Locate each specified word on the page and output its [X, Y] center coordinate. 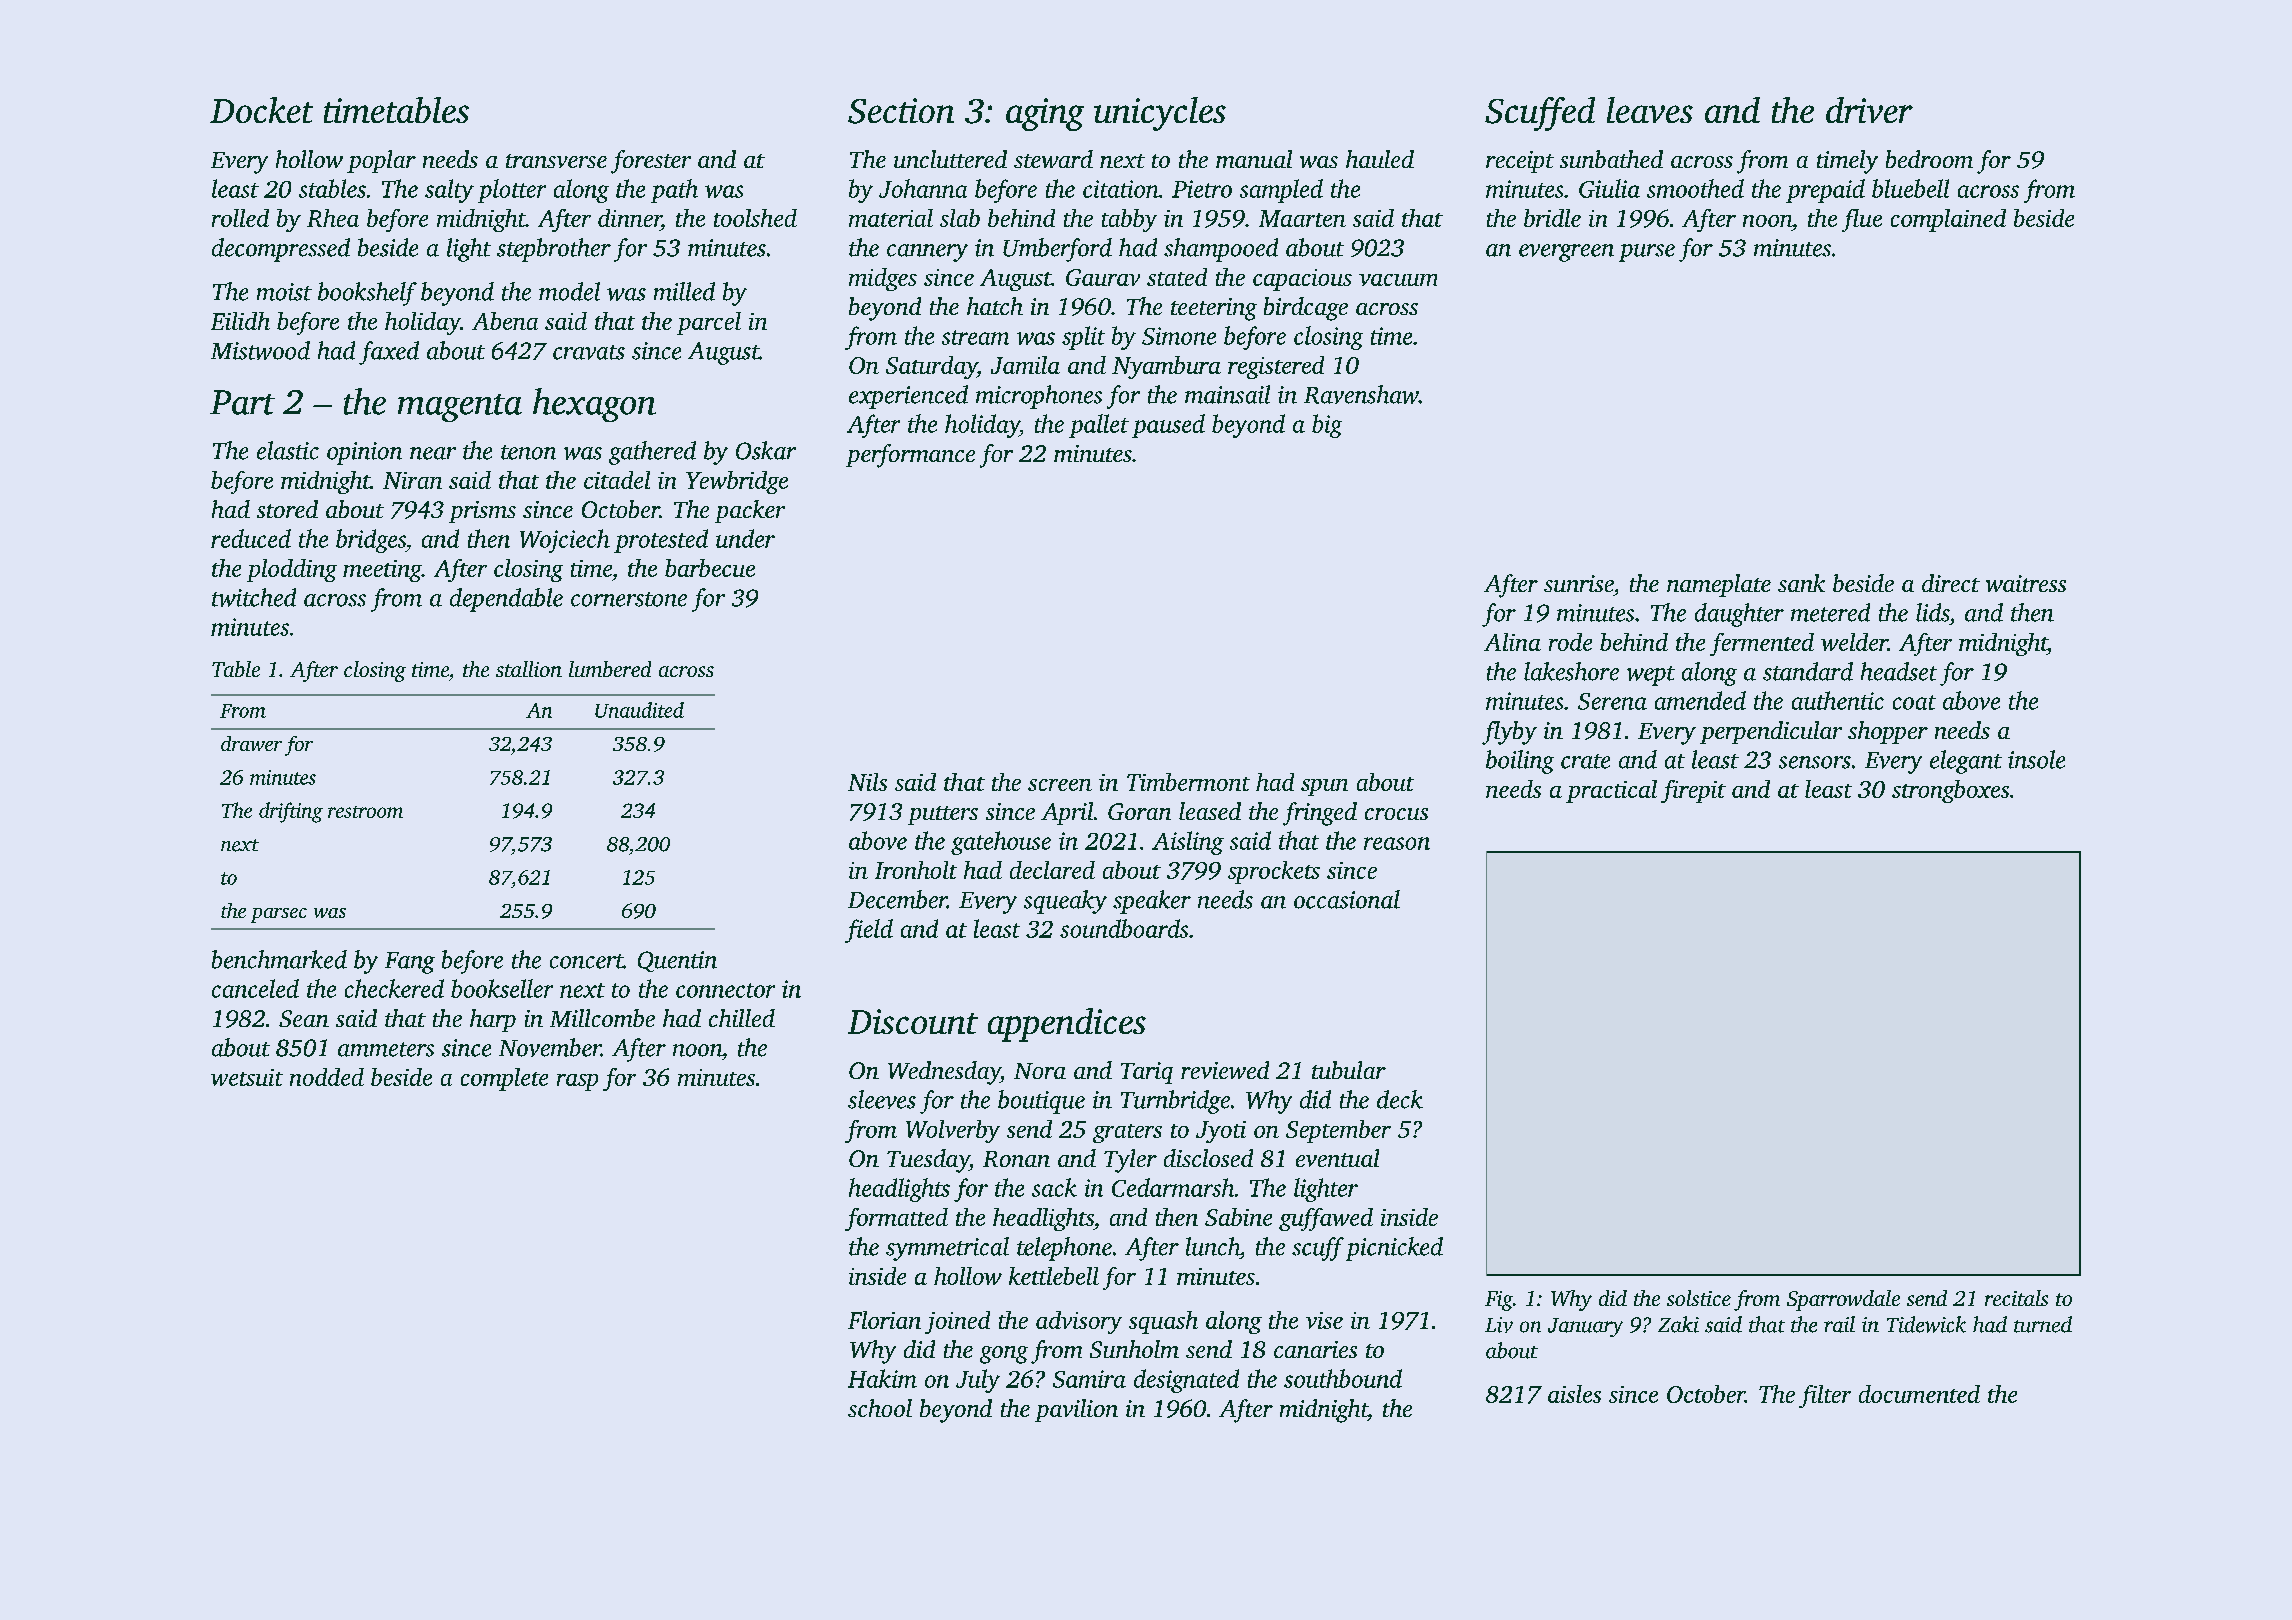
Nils [867, 782]
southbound [1343, 1378]
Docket [261, 110]
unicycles [1160, 114]
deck [1400, 1099]
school [880, 1408]
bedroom [1929, 159]
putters [943, 815]
